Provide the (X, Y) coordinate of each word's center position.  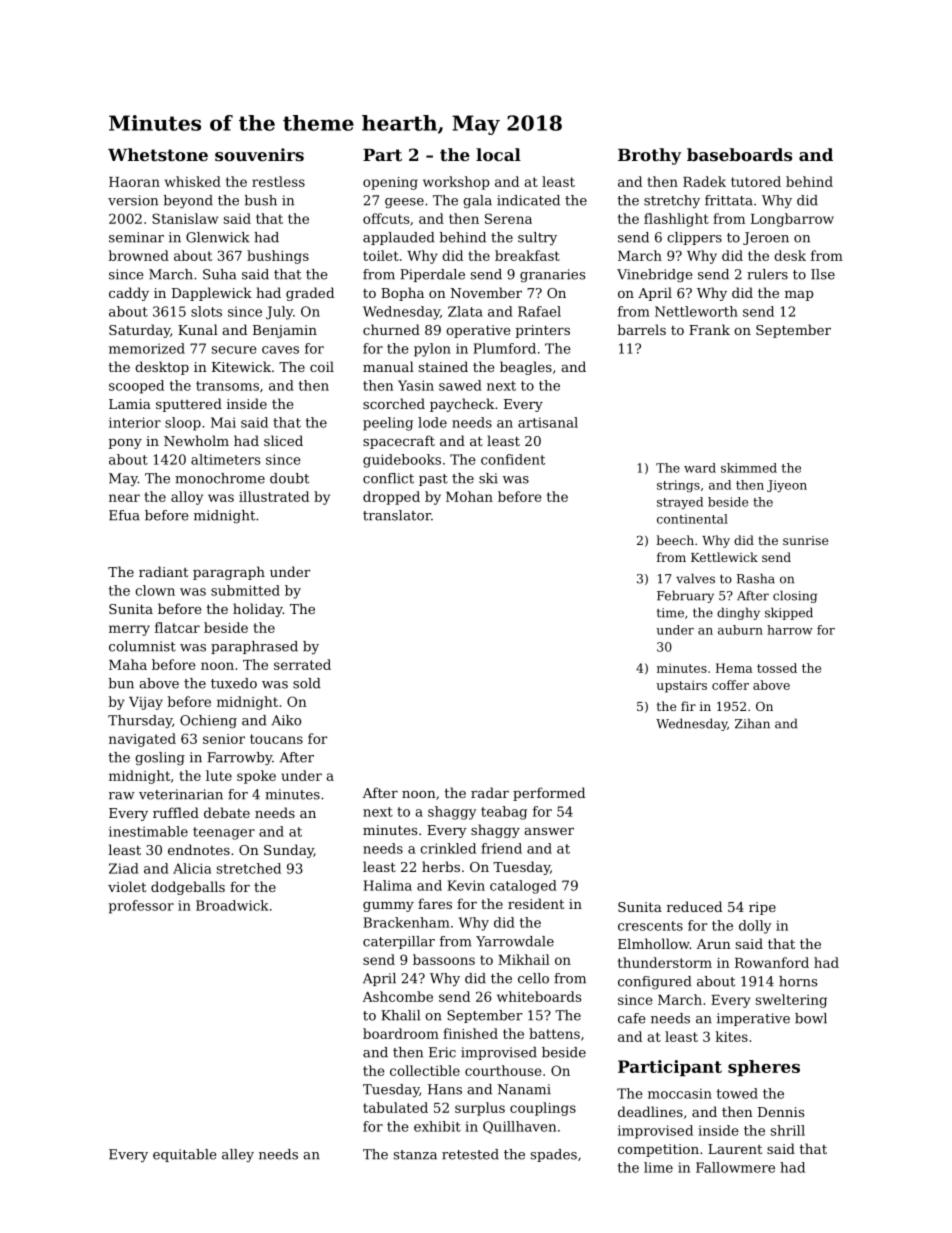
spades (554, 1155)
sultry (537, 238)
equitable (185, 1155)
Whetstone (158, 154)
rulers (767, 274)
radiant (163, 571)
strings (678, 486)
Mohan (469, 496)
